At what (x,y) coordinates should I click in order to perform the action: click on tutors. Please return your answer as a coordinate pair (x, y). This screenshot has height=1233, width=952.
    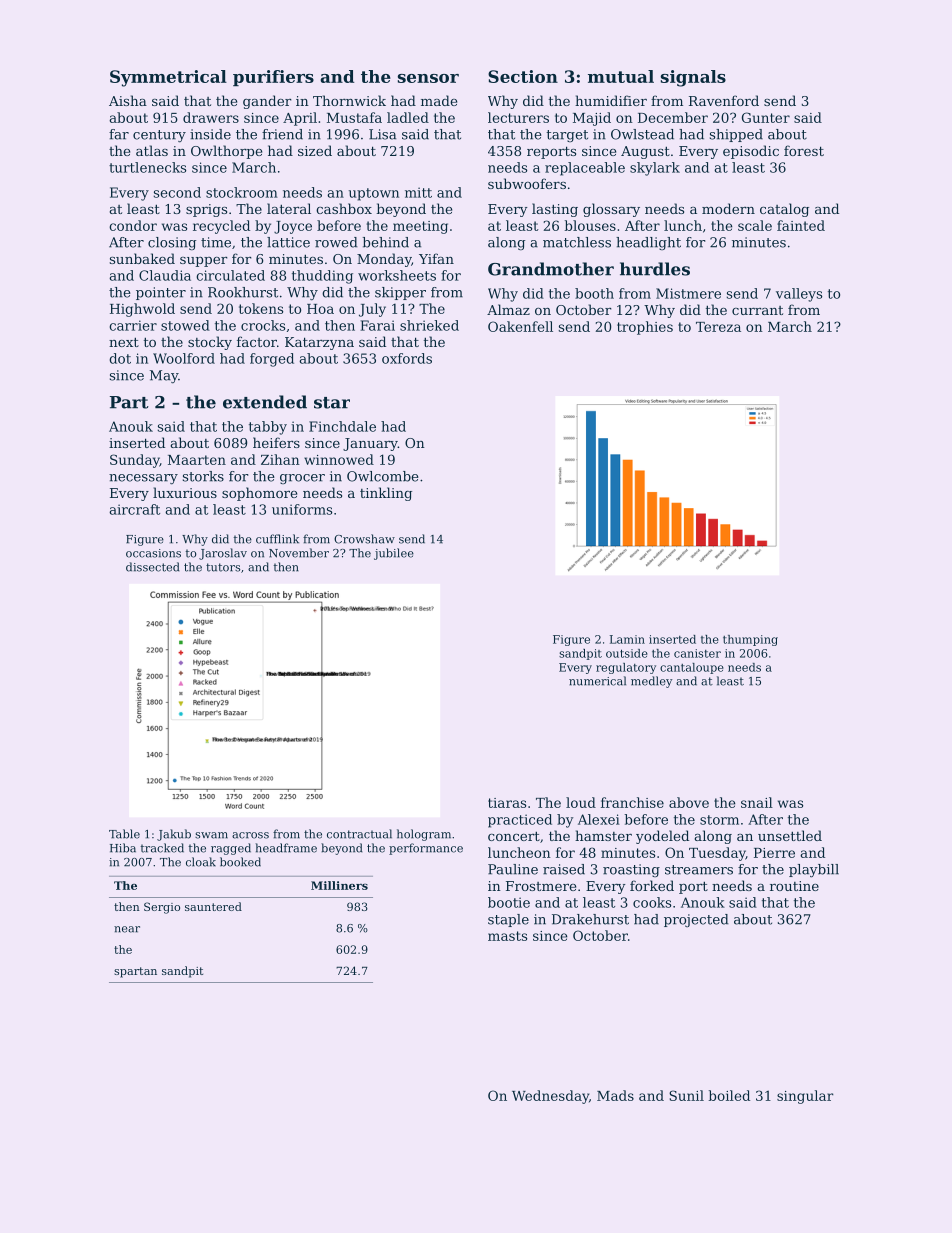
    Looking at the image, I should click on (223, 567).
